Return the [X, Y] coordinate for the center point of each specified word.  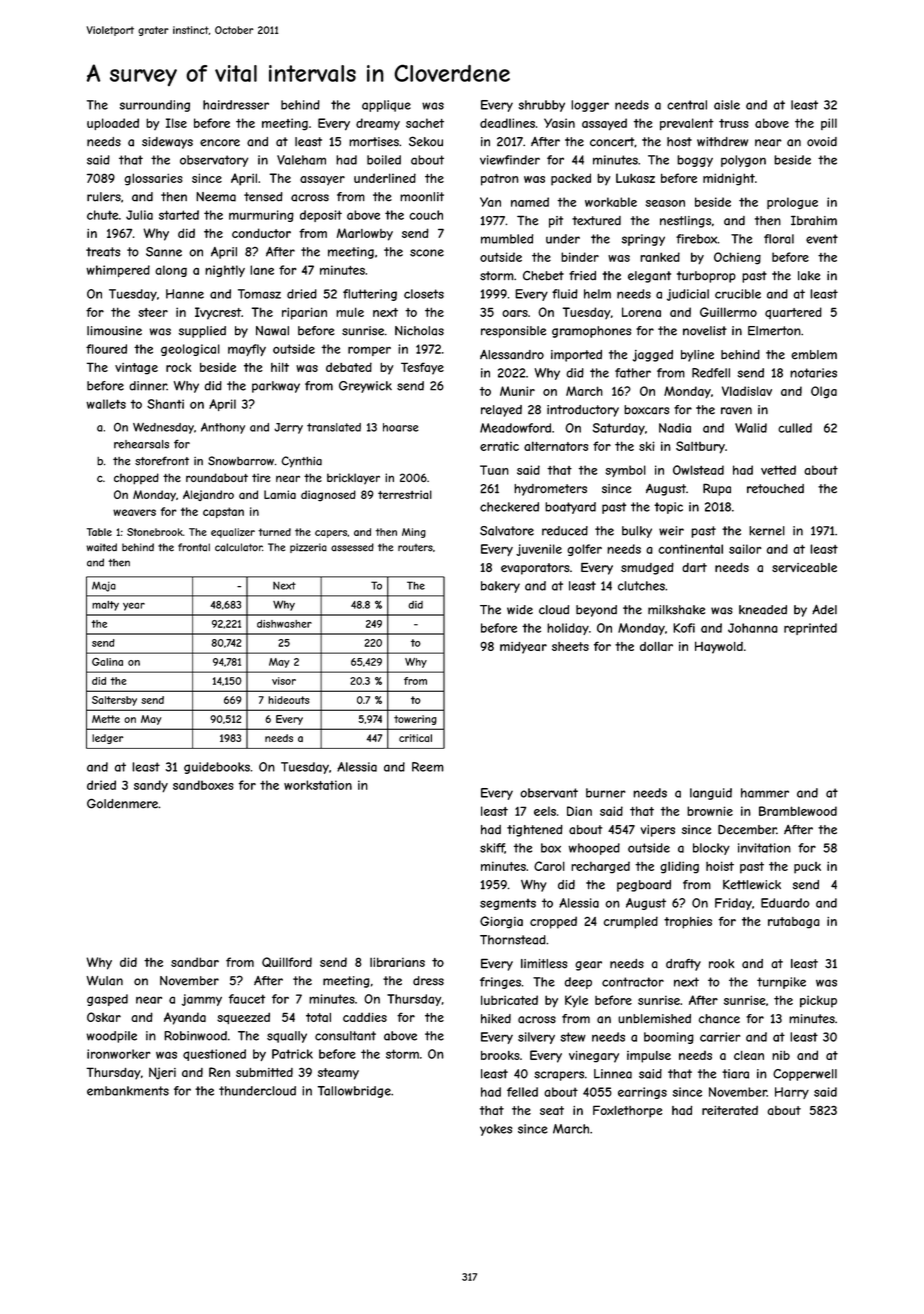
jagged [653, 356]
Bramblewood [798, 811]
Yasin [559, 123]
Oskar [104, 1017]
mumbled [507, 239]
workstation [318, 785]
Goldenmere [122, 804]
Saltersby [114, 701]
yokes [496, 1130]
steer [153, 312]
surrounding [155, 106]
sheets [570, 646]
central [687, 105]
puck [807, 868]
